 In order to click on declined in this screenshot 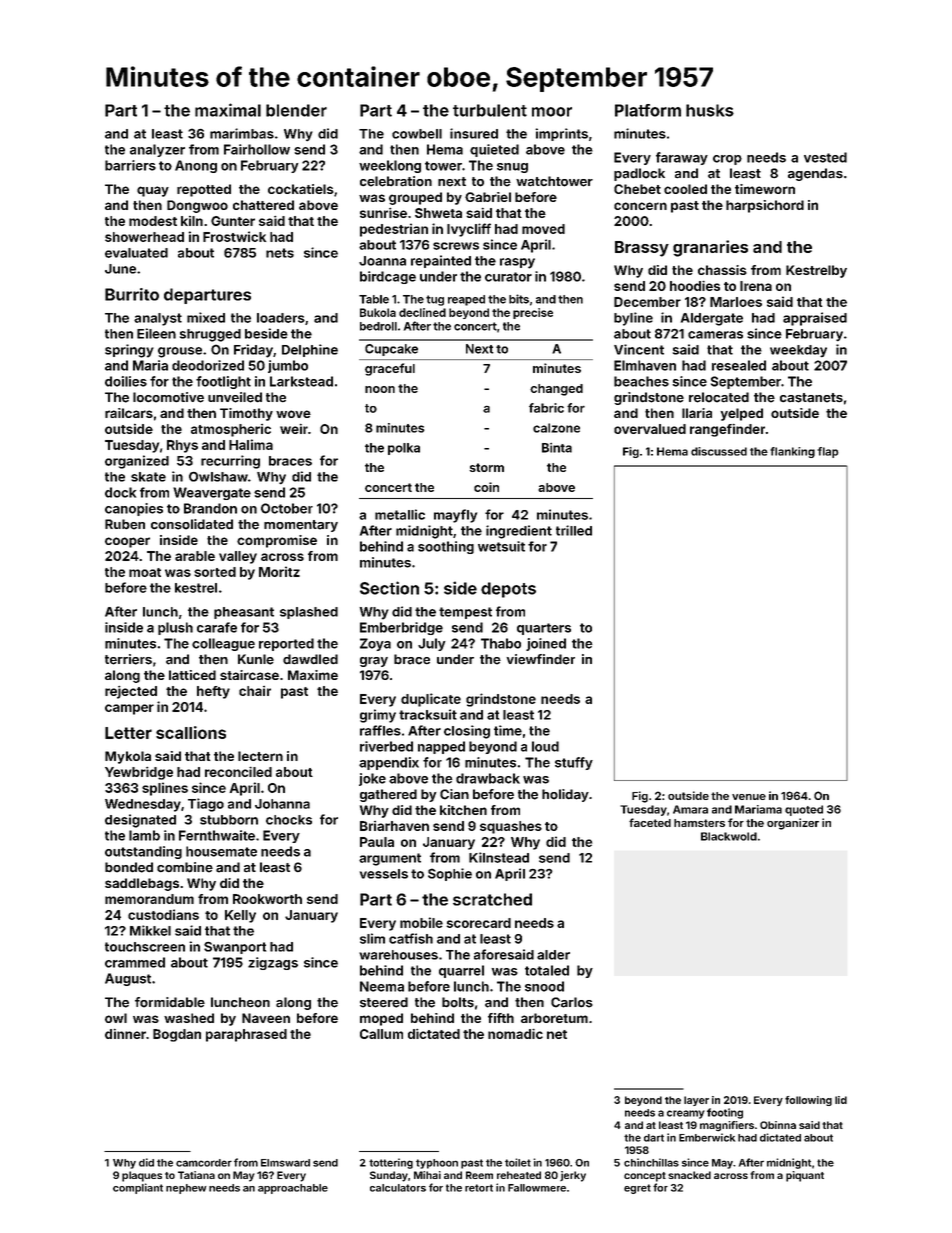, I will do `click(422, 312)`.
